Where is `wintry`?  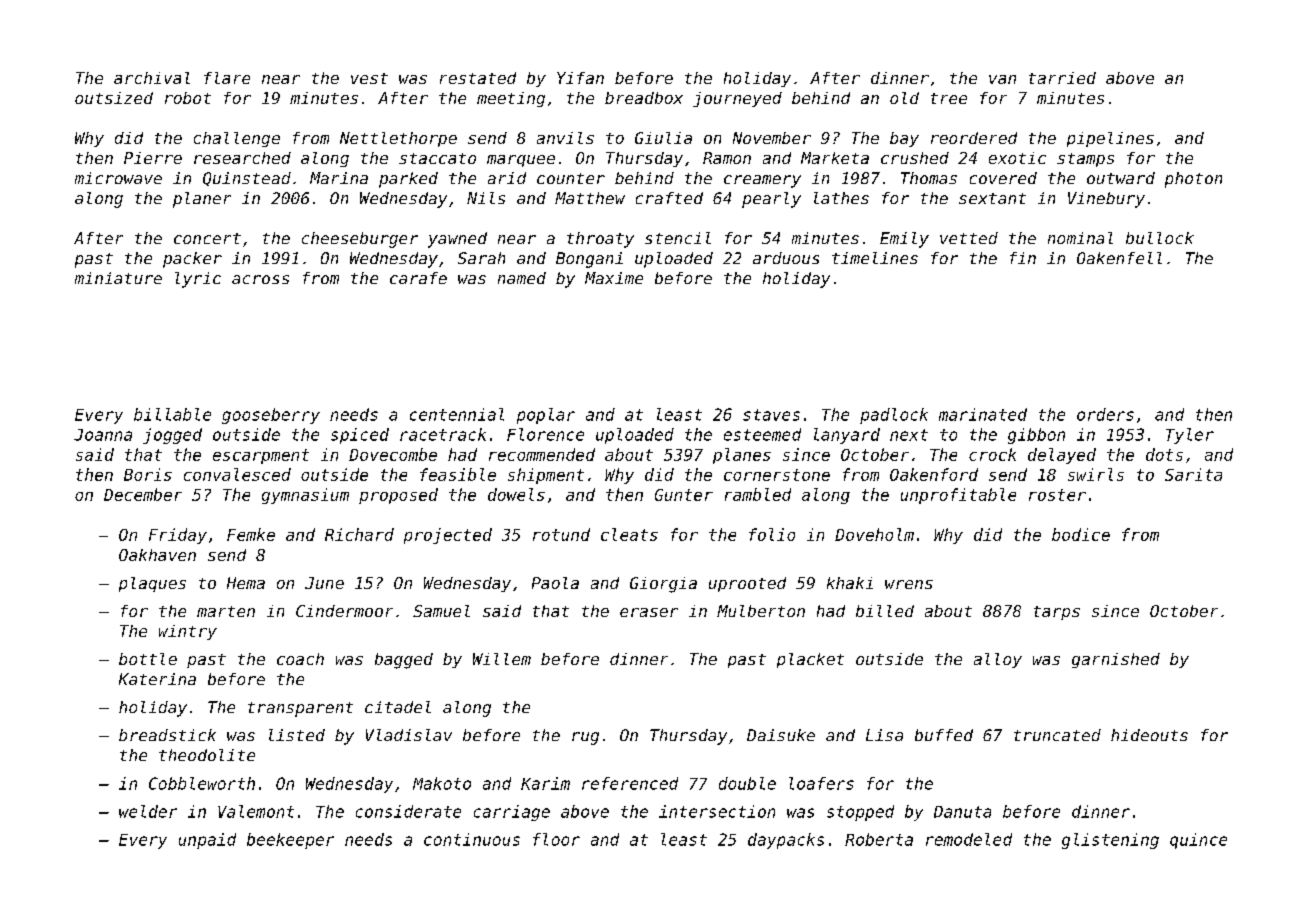 wintry is located at coordinates (188, 632).
